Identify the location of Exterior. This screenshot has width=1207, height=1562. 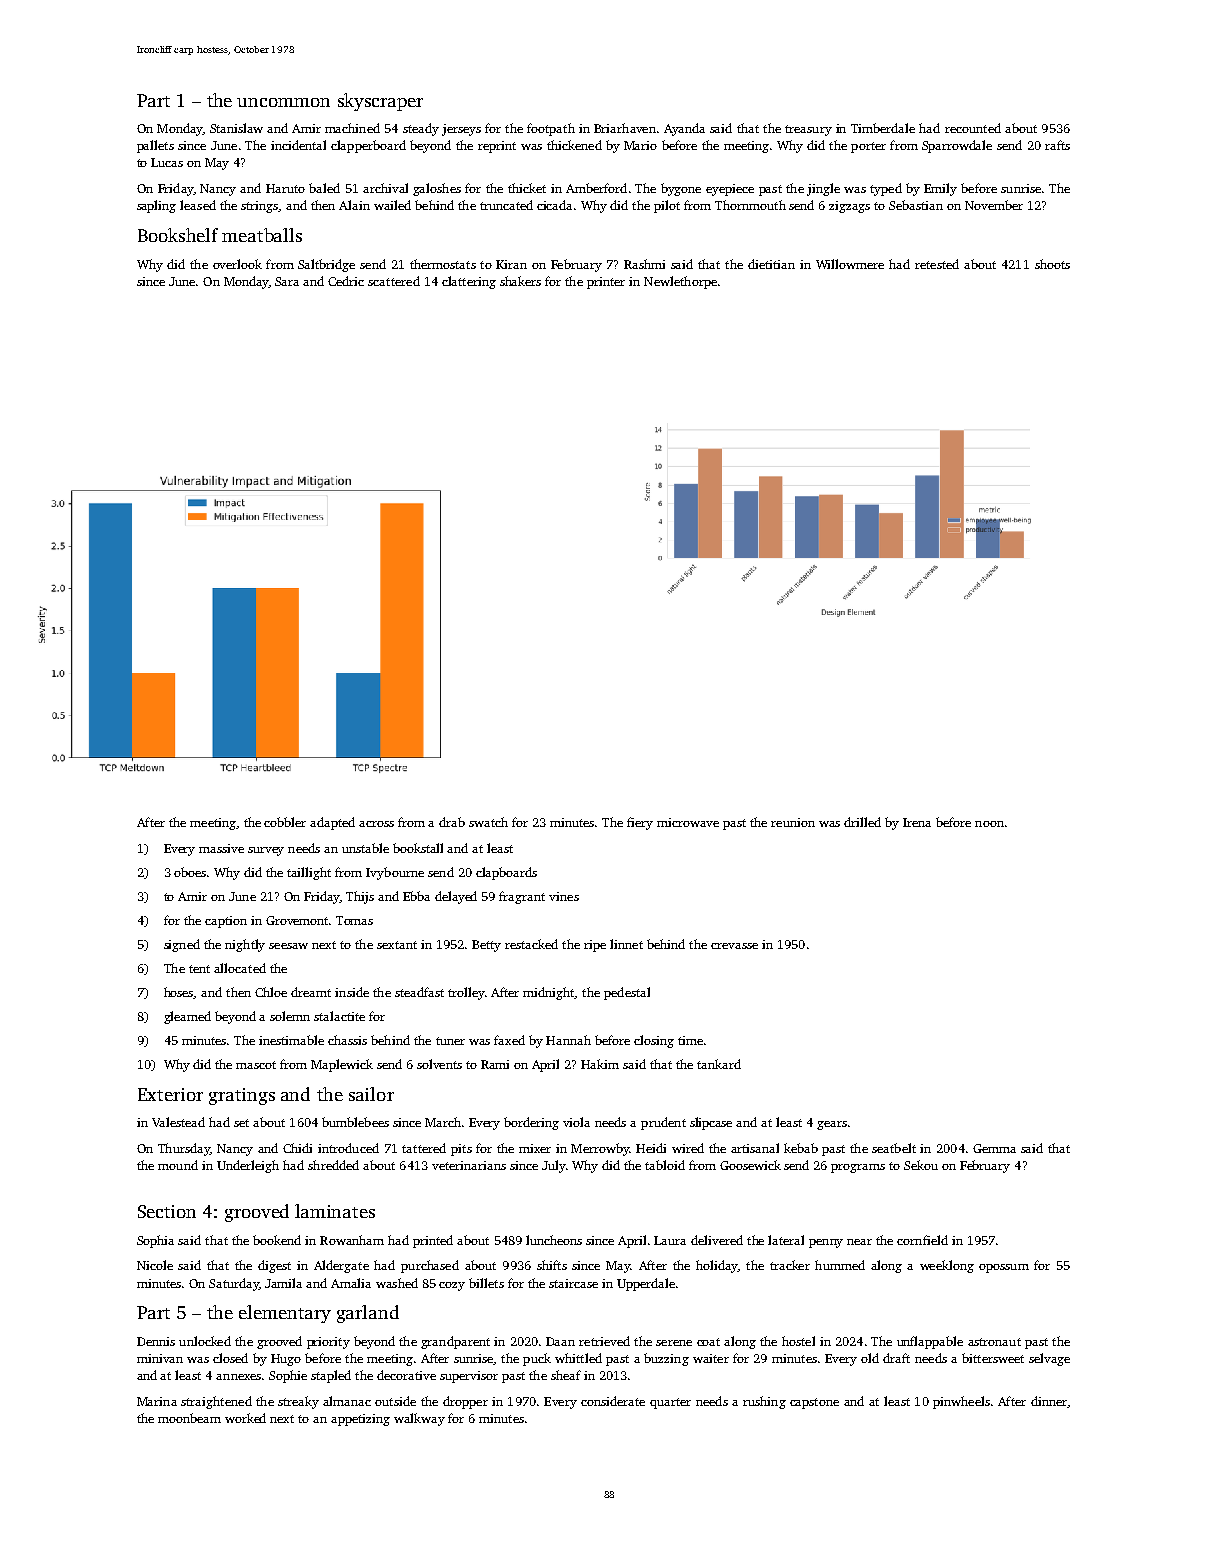
(170, 1094).
